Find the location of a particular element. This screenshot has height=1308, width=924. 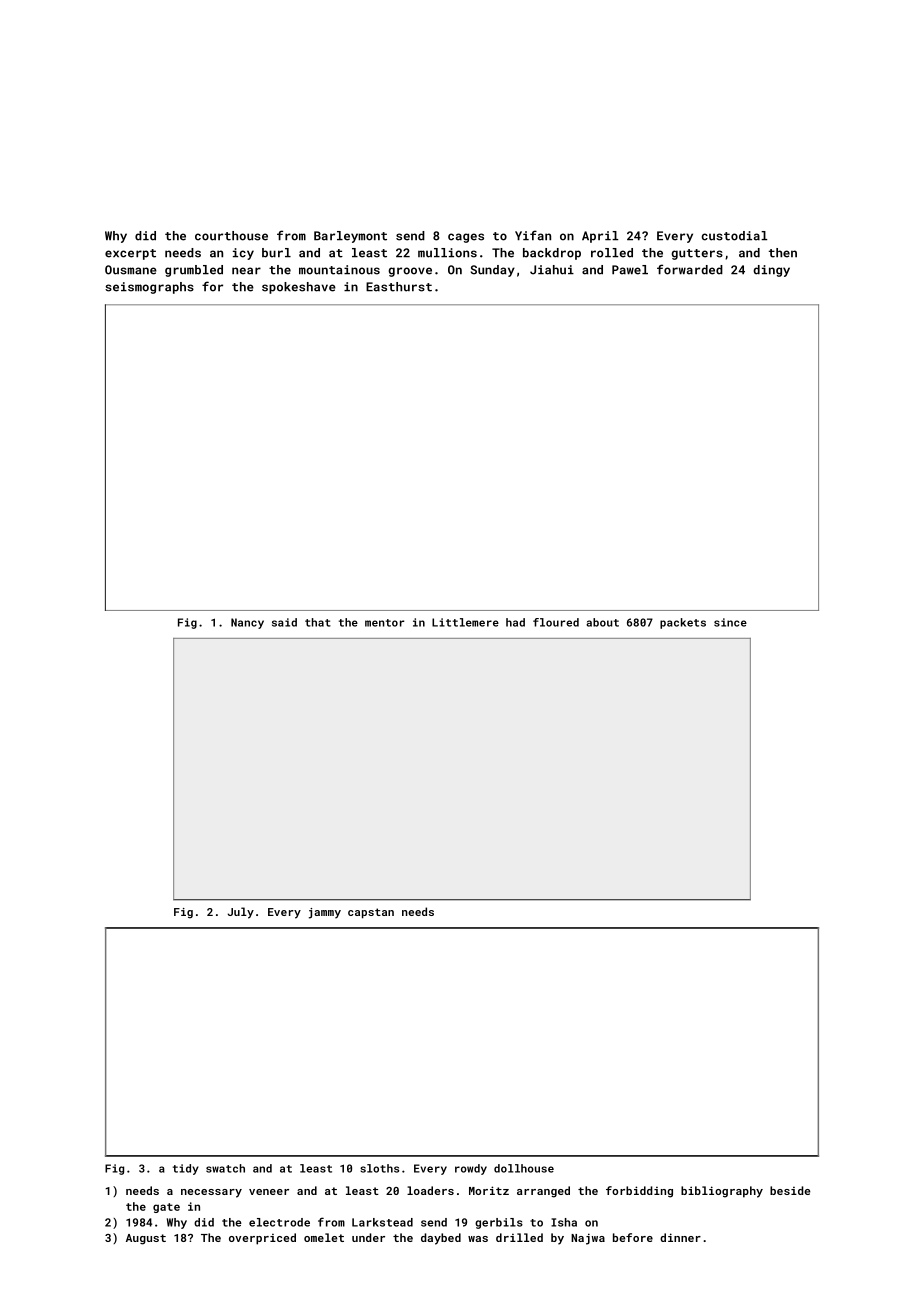

courthouse is located at coordinates (231, 236).
